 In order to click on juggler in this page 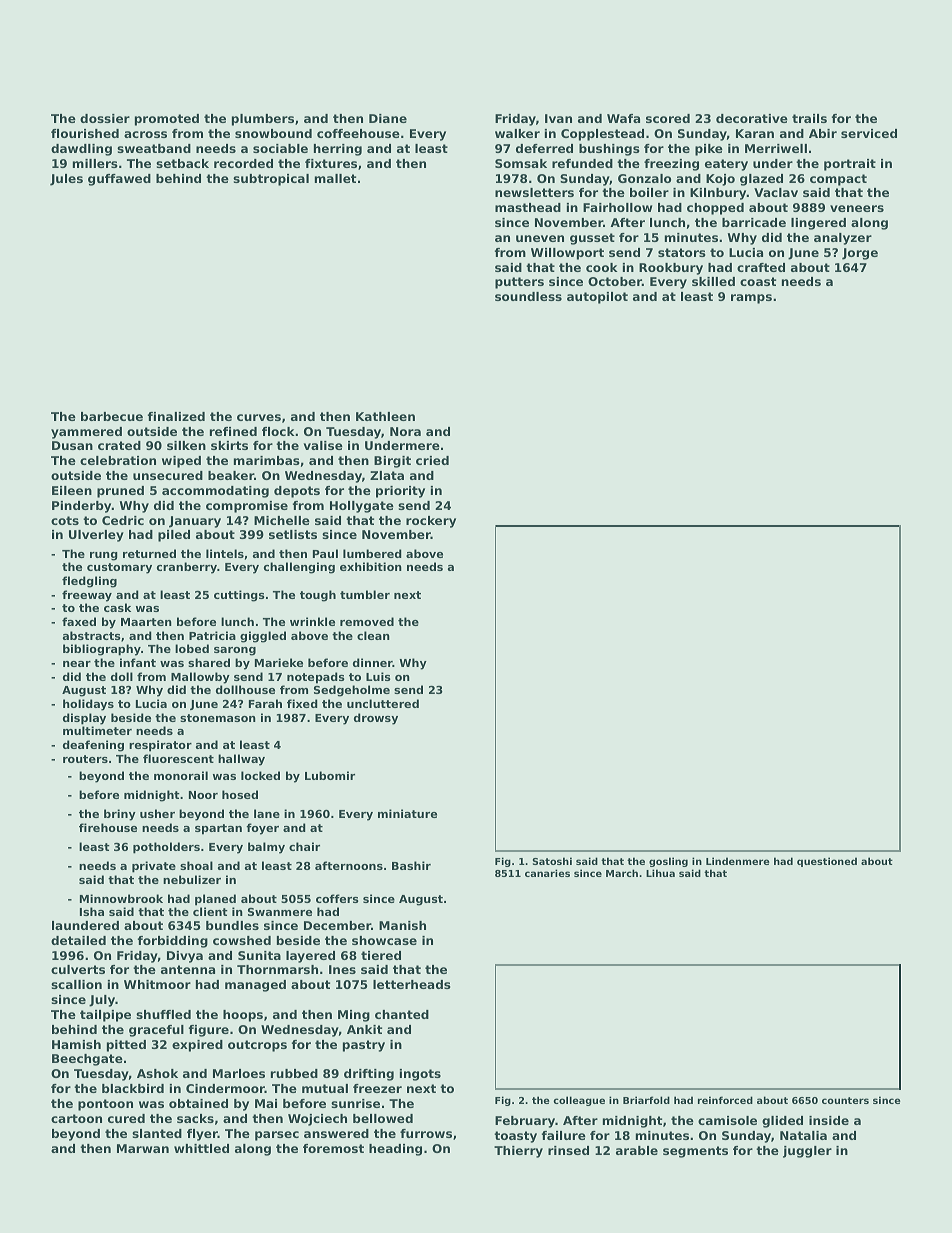, I will do `click(807, 1152)`.
